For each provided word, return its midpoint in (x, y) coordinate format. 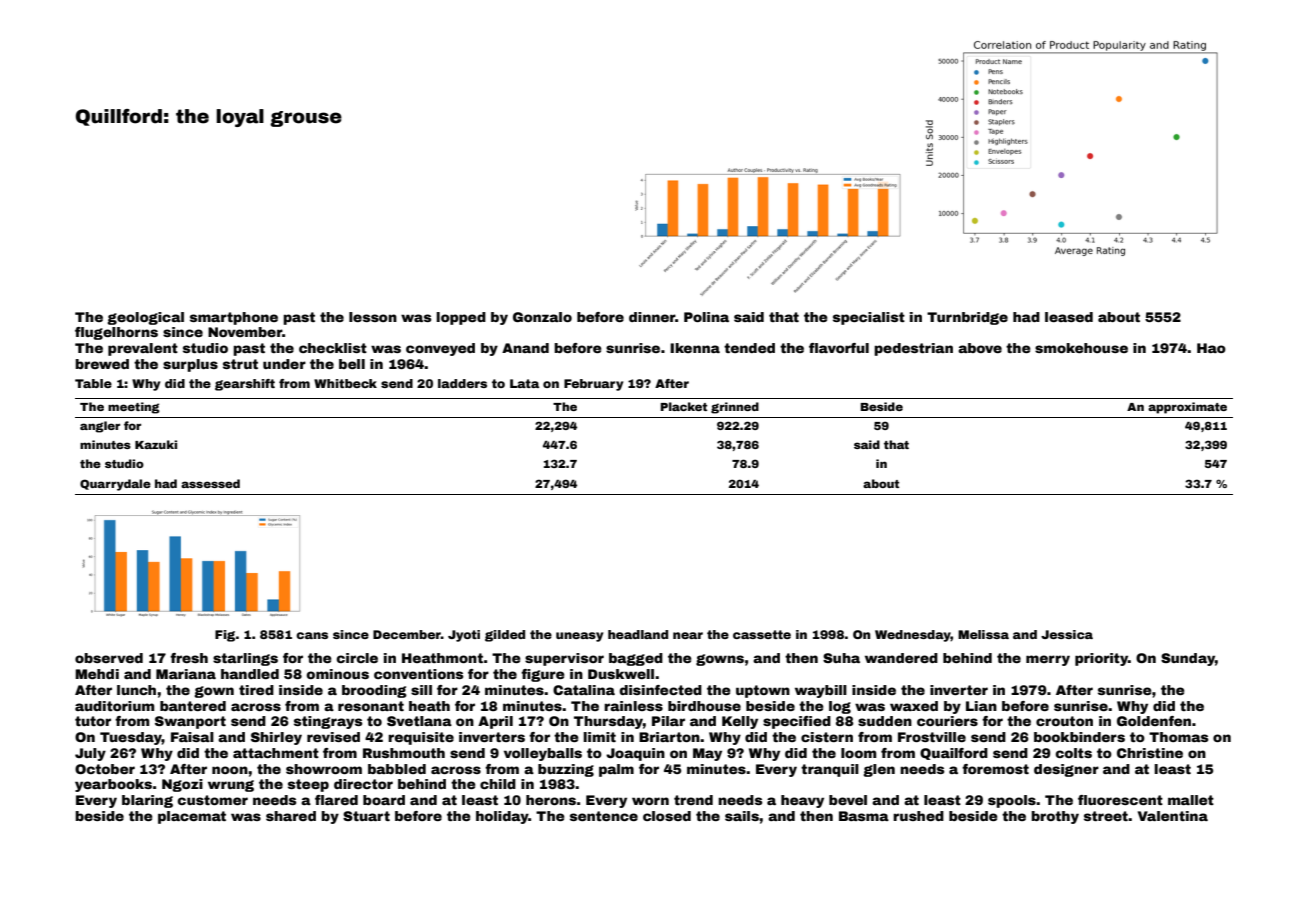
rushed (918, 816)
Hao (1211, 348)
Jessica (1067, 634)
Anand (525, 348)
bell (352, 364)
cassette (762, 634)
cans (312, 635)
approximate (1187, 408)
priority (1101, 659)
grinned (735, 408)
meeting (134, 408)
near (688, 635)
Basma (864, 816)
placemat (192, 817)
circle (357, 658)
